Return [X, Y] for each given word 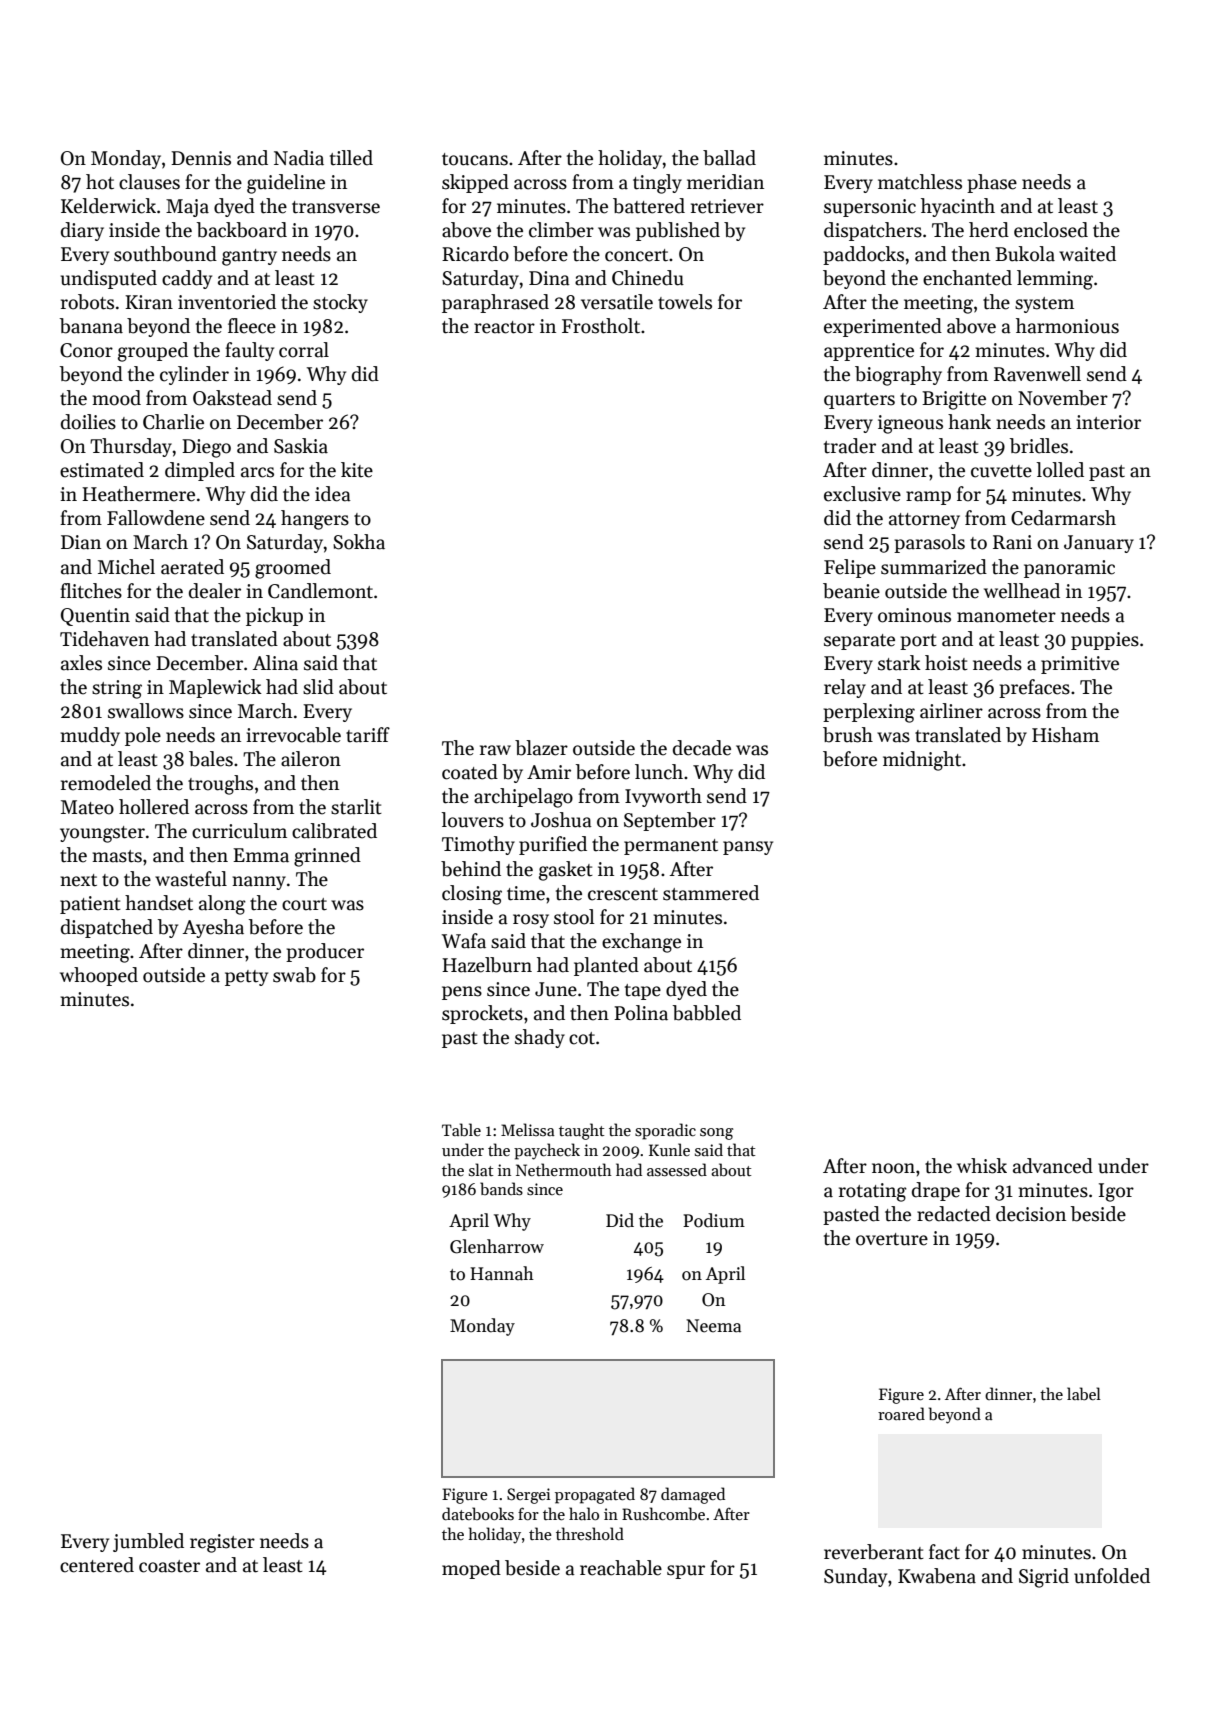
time [526, 893]
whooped [99, 976]
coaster [169, 1566]
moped [471, 1569]
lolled [1060, 470]
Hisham [1065, 735]
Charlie [173, 422]
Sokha [359, 542]
